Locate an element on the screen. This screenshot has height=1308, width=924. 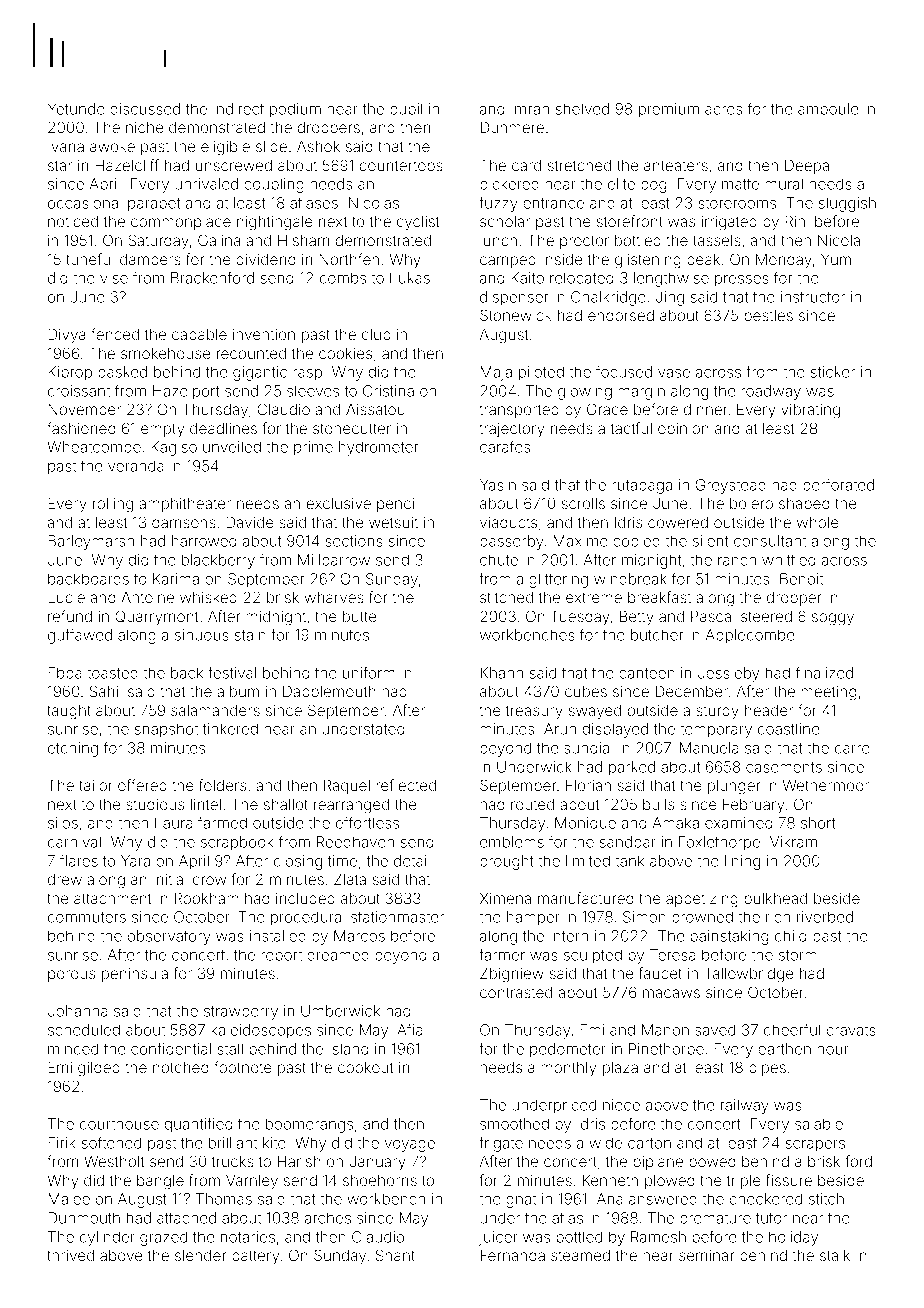
ampoule is located at coordinates (828, 110).
